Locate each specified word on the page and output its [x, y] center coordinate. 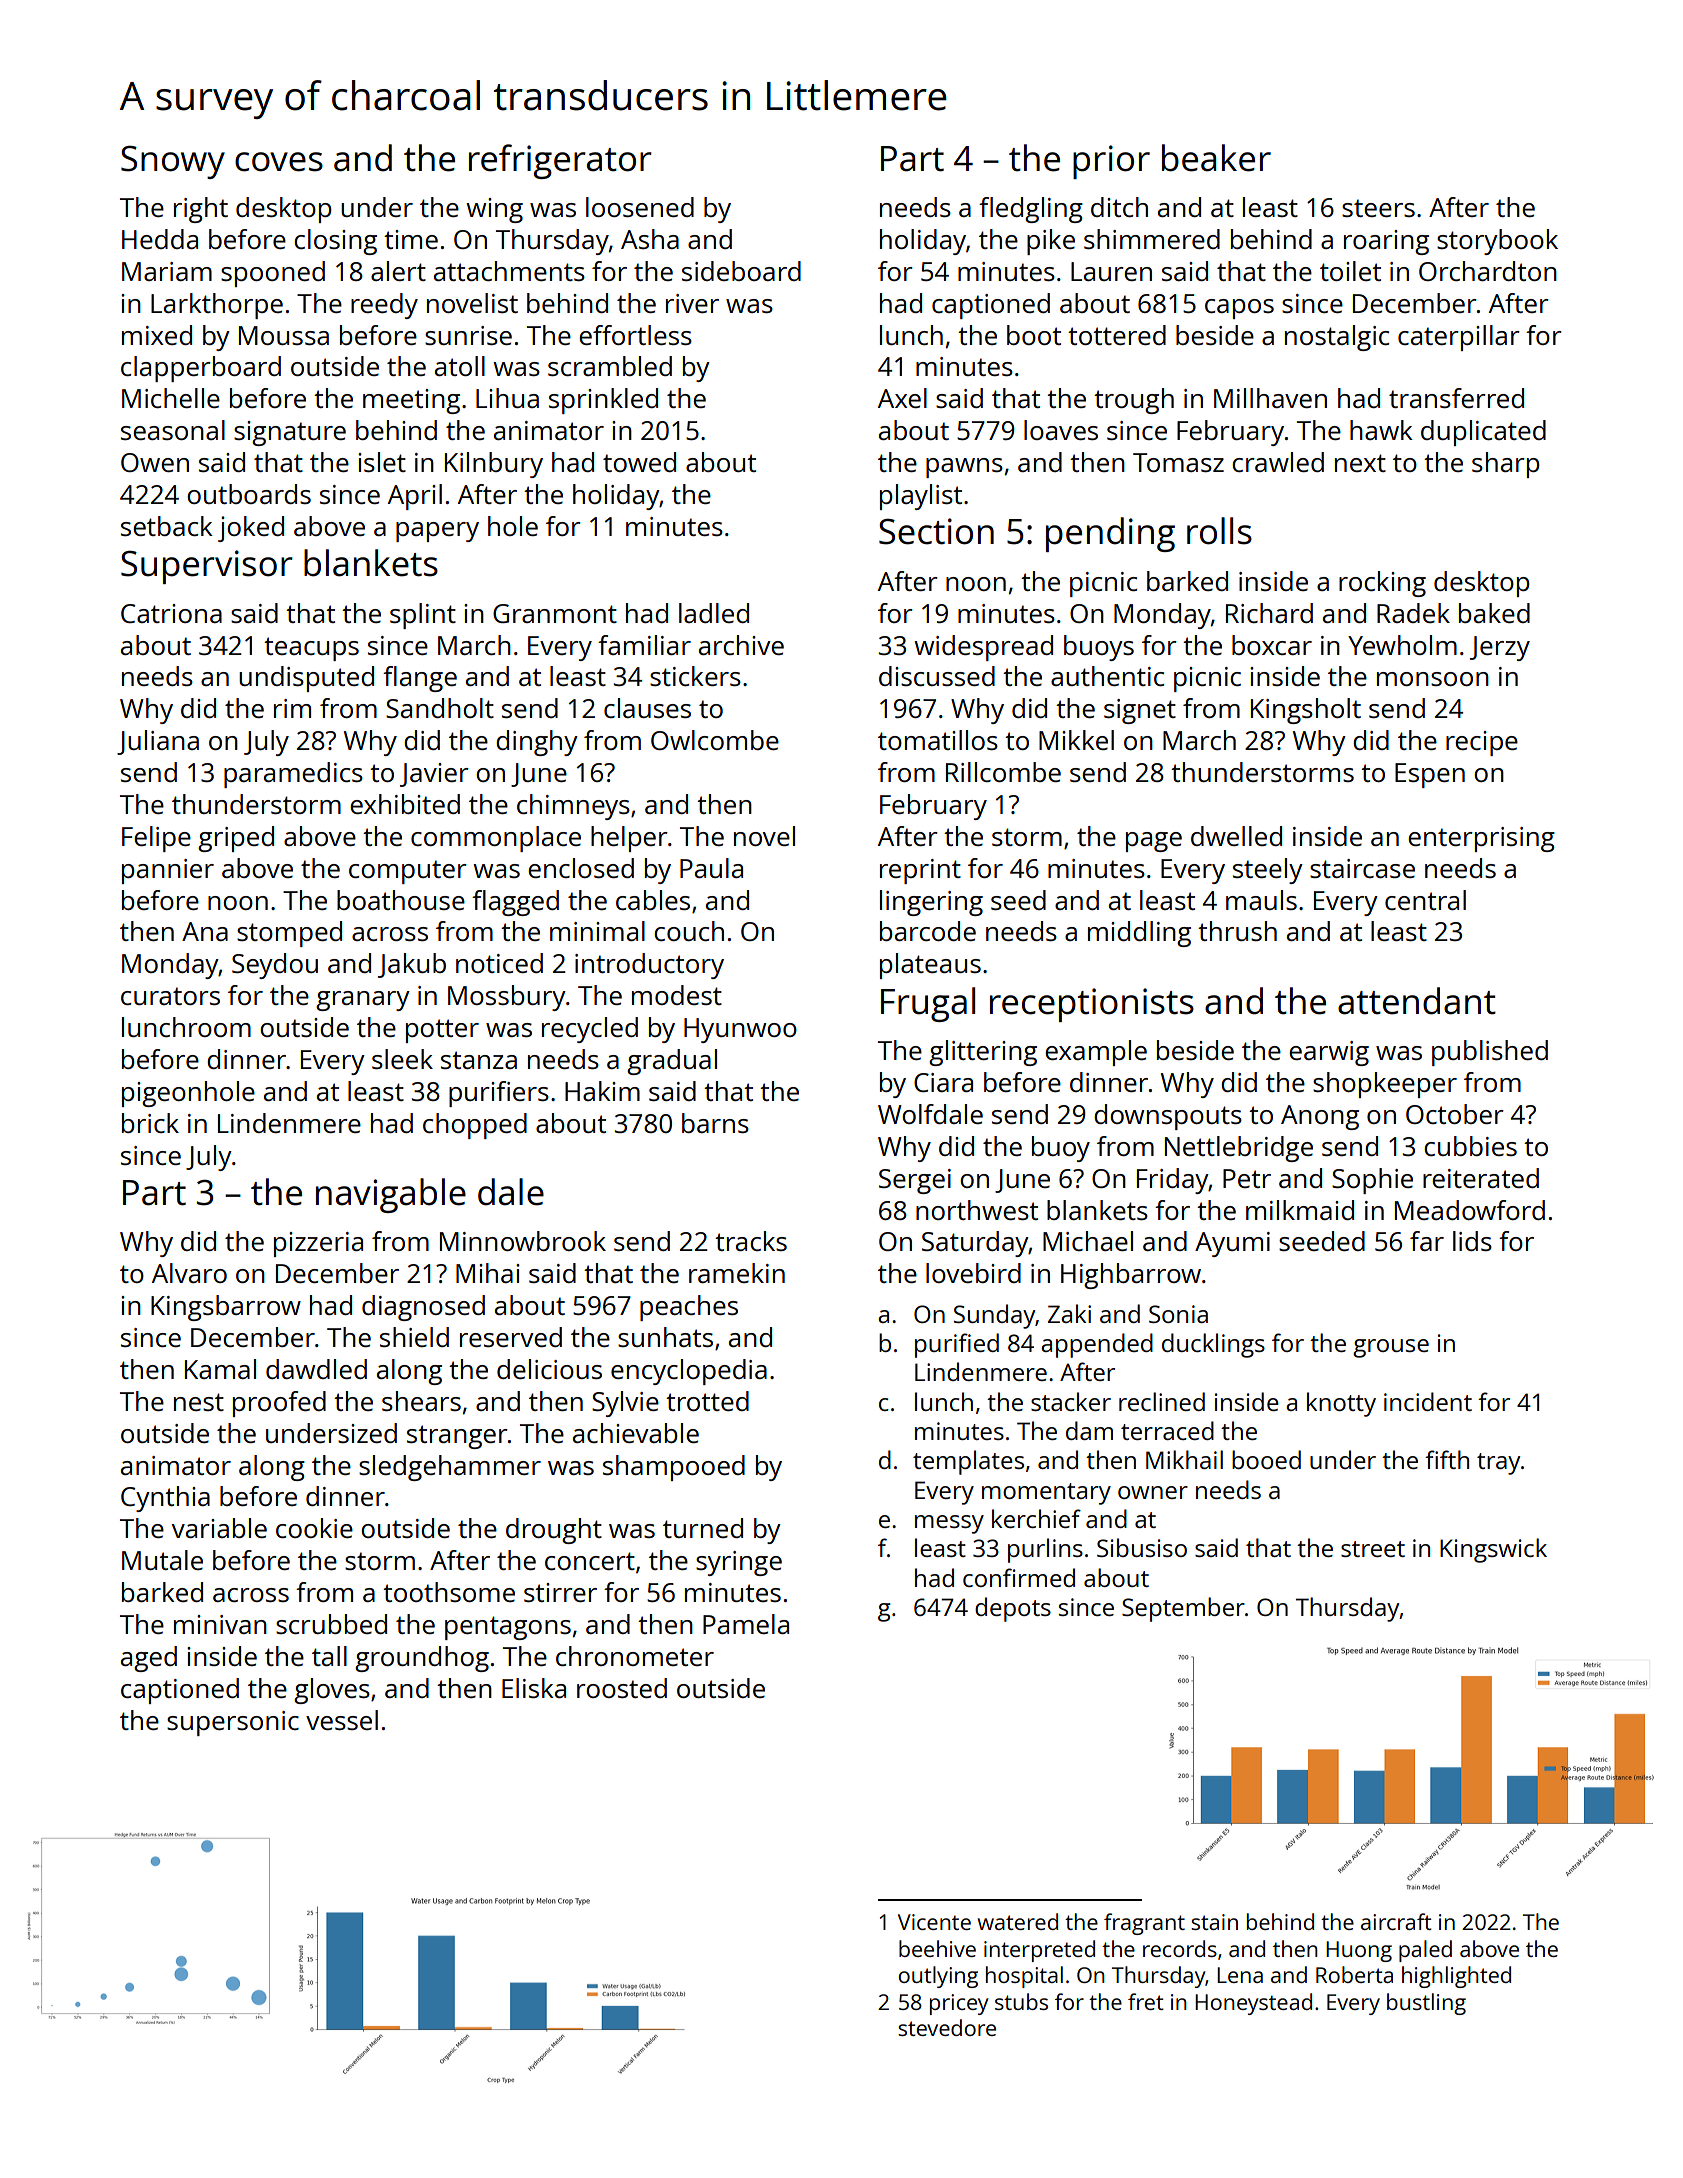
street [1373, 1549]
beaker [1216, 158]
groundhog [422, 1659]
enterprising [1481, 839]
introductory [649, 966]
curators [170, 996]
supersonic [233, 1723]
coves [279, 162]
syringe [739, 1563]
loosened [640, 207]
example [1096, 1053]
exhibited [405, 804]
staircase [1362, 868]
